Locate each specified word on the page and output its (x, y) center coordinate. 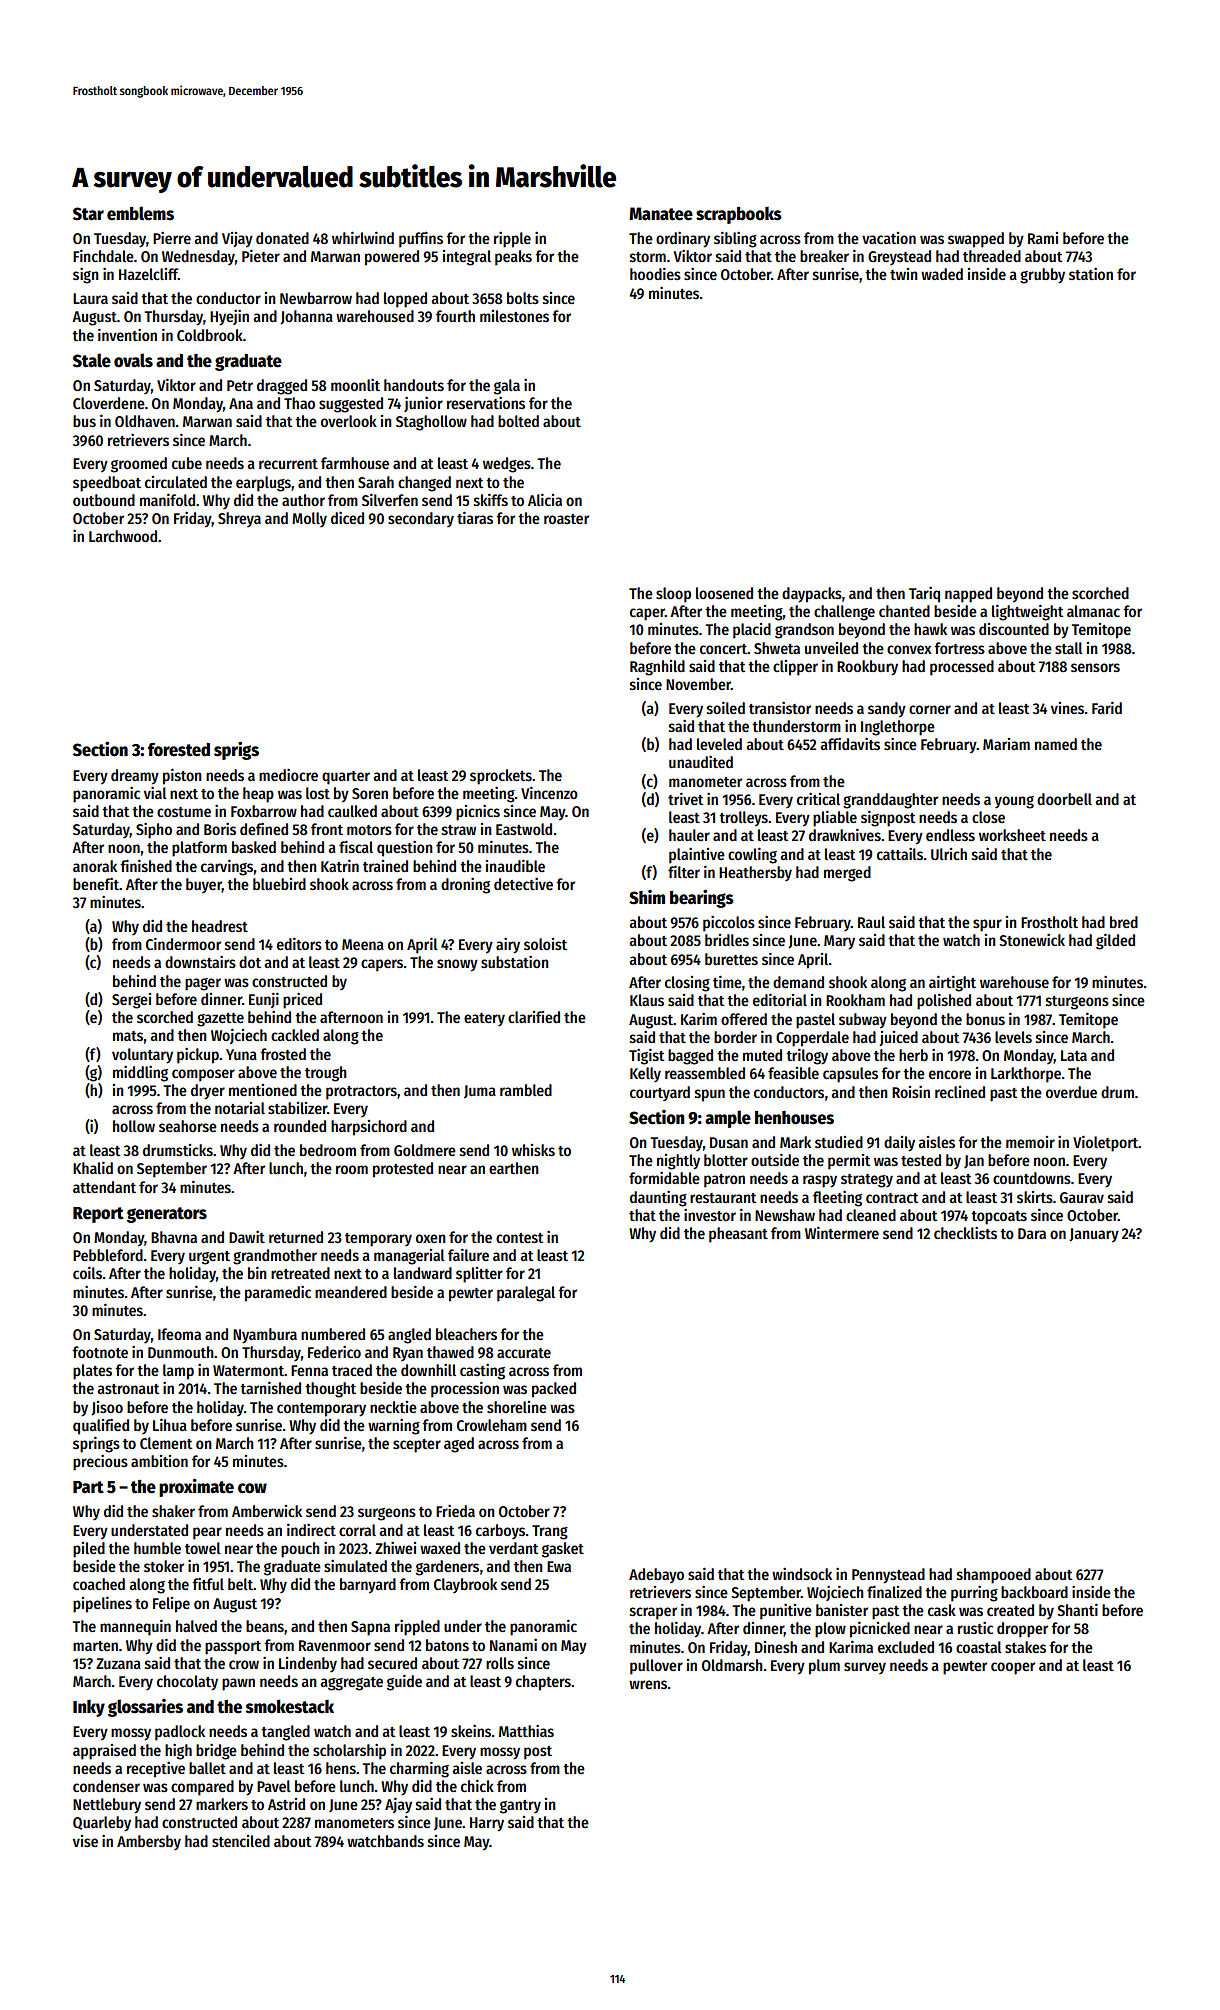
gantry (520, 1807)
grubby (1042, 276)
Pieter (261, 256)
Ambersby (149, 1842)
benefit (96, 884)
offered (744, 1019)
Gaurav (1082, 1197)
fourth (455, 316)
